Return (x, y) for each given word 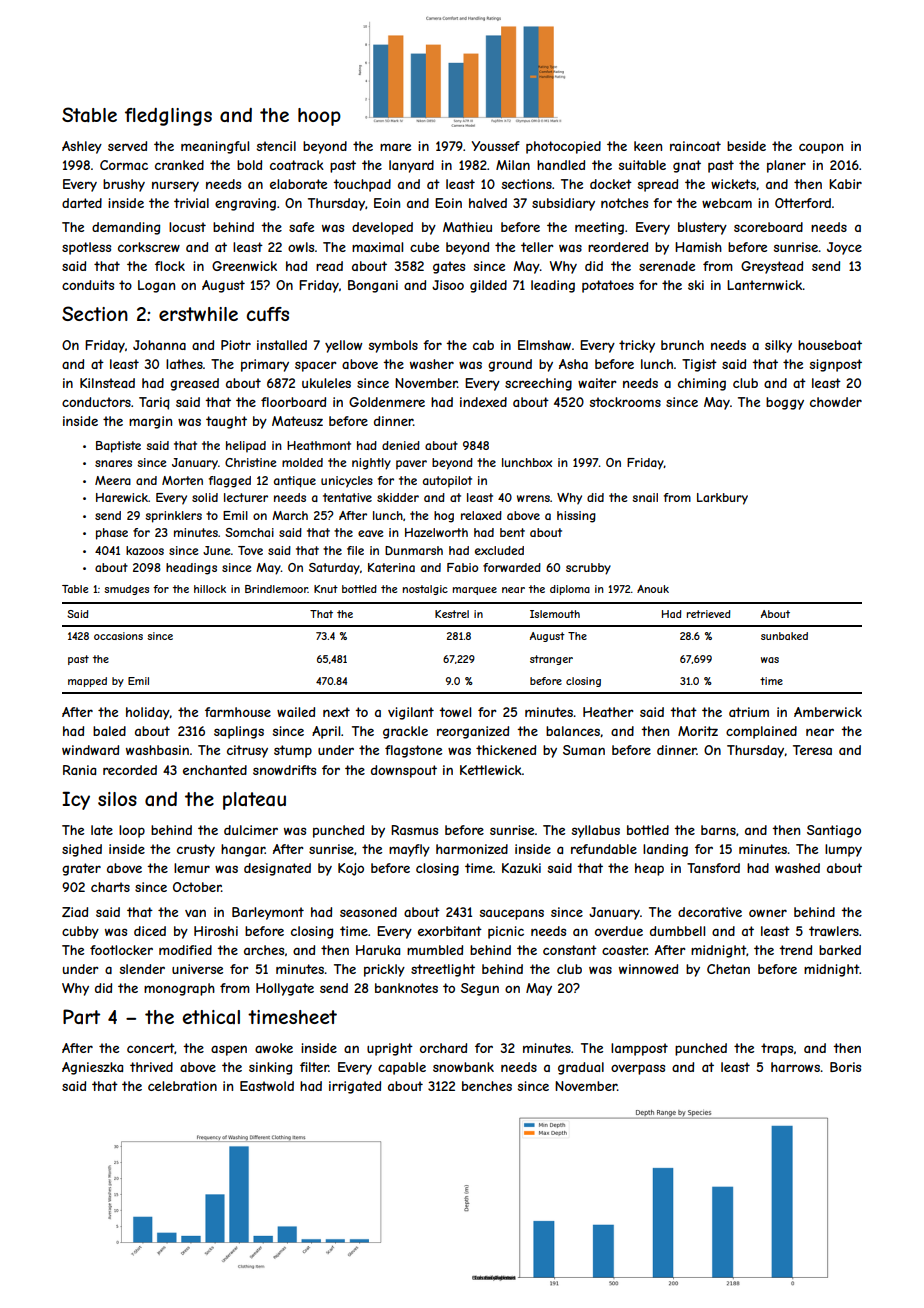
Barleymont (268, 913)
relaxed (481, 515)
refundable (604, 849)
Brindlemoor (276, 589)
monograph (179, 989)
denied (401, 445)
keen (648, 146)
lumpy (843, 850)
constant (570, 950)
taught (226, 422)
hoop (319, 117)
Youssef (496, 146)
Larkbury (722, 499)
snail (645, 497)
